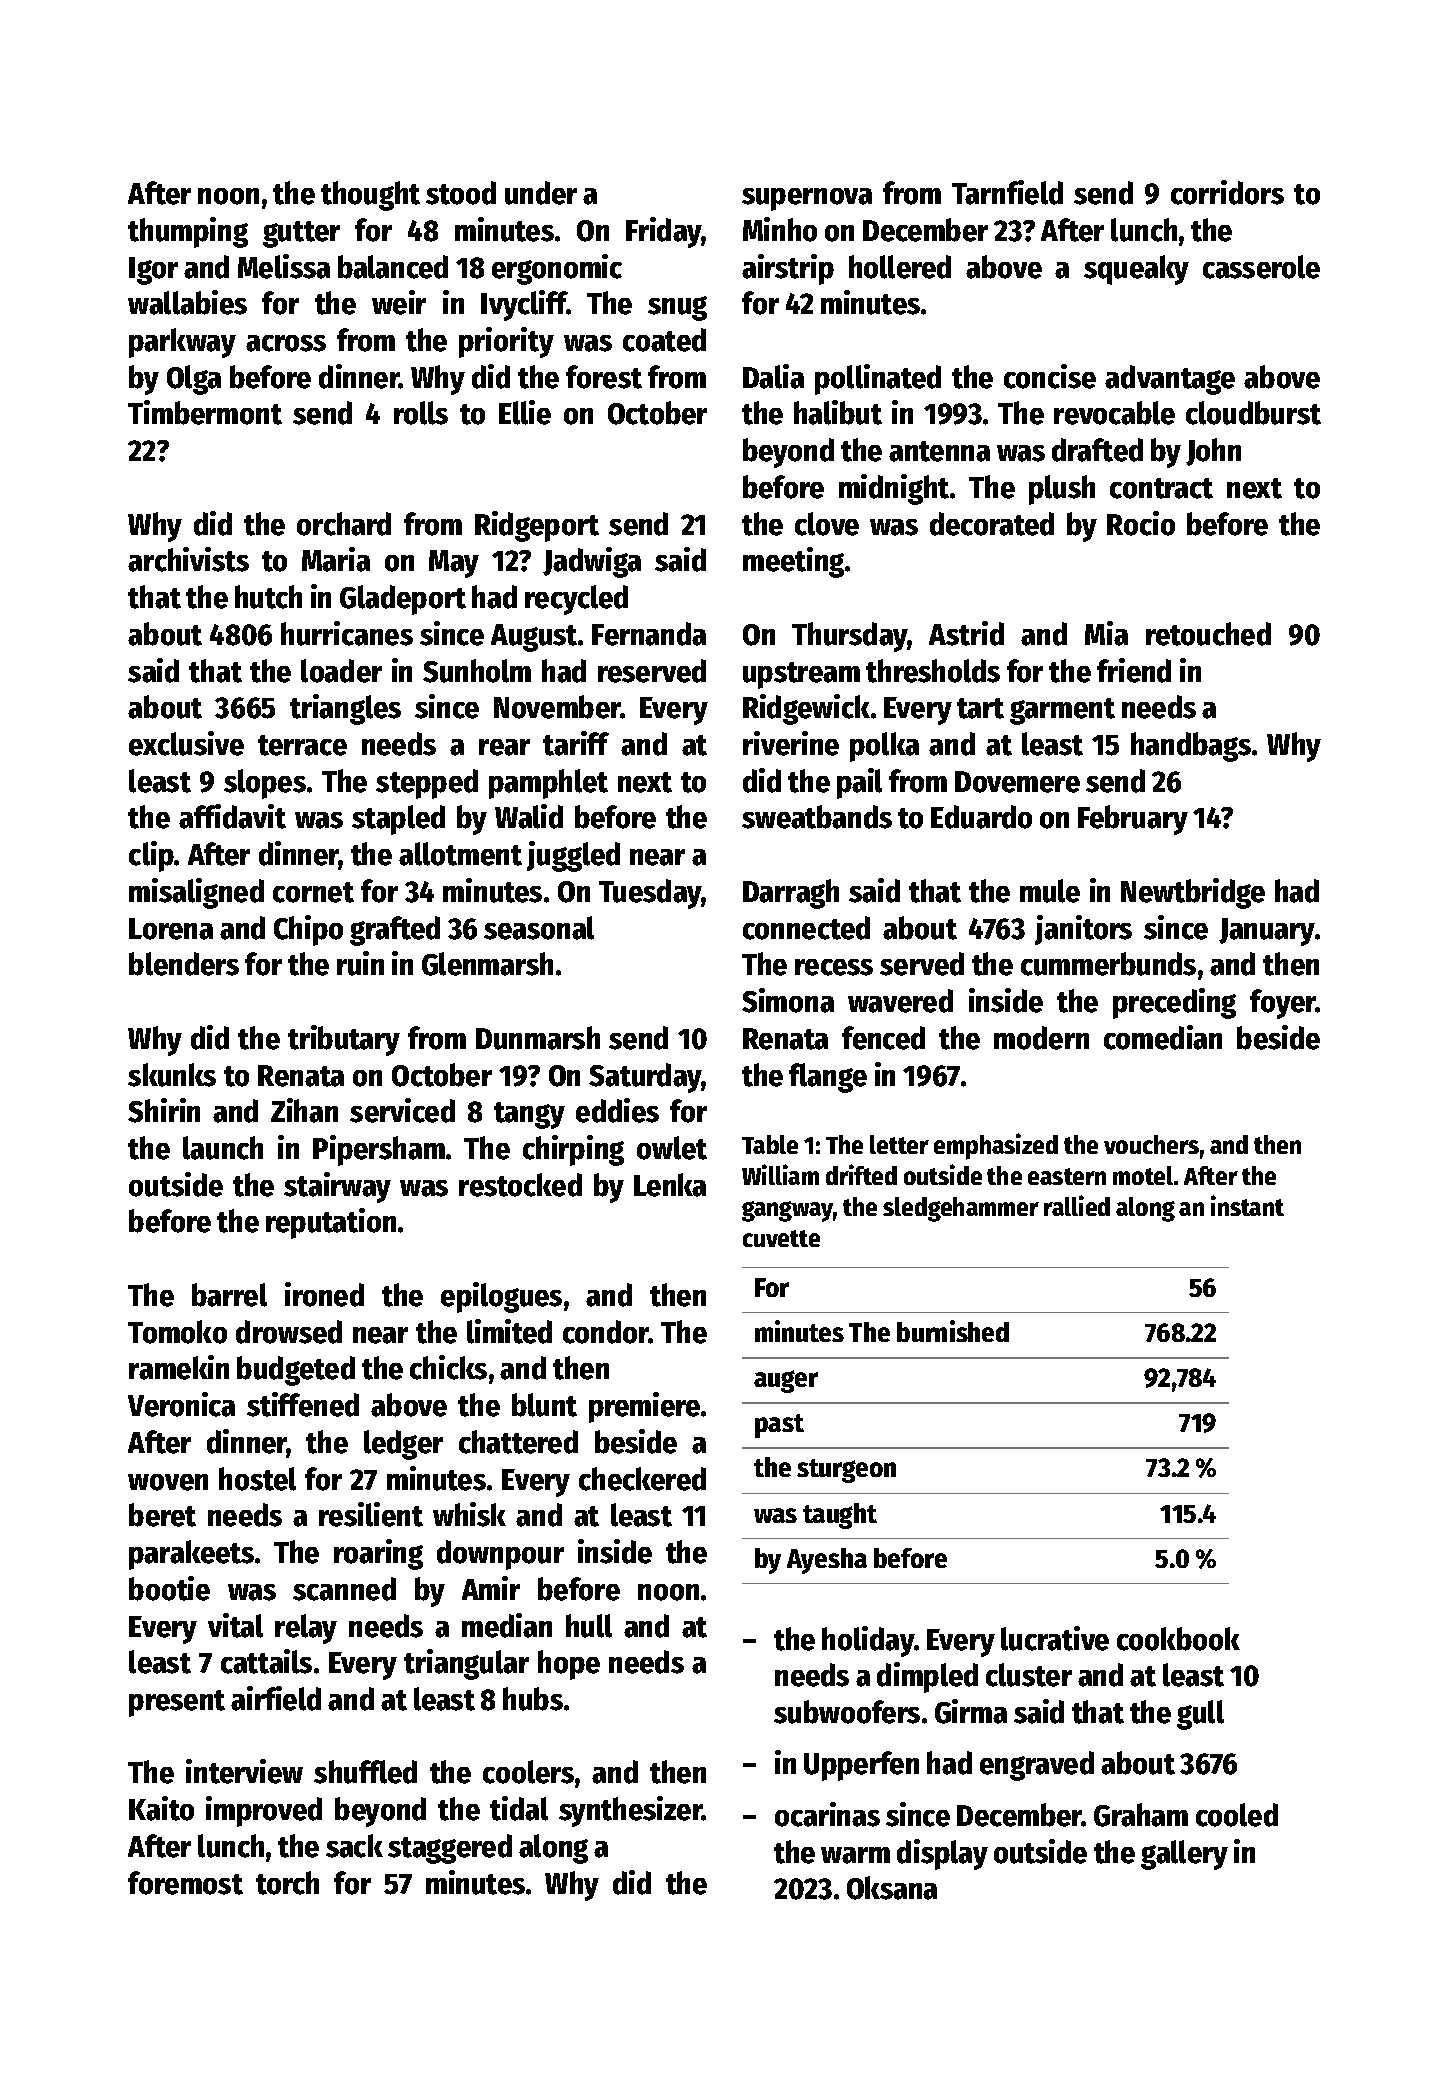 The width and height of the screenshot is (1450, 2100). What do you see at coordinates (892, 1888) in the screenshot?
I see `Oksana` at bounding box center [892, 1888].
